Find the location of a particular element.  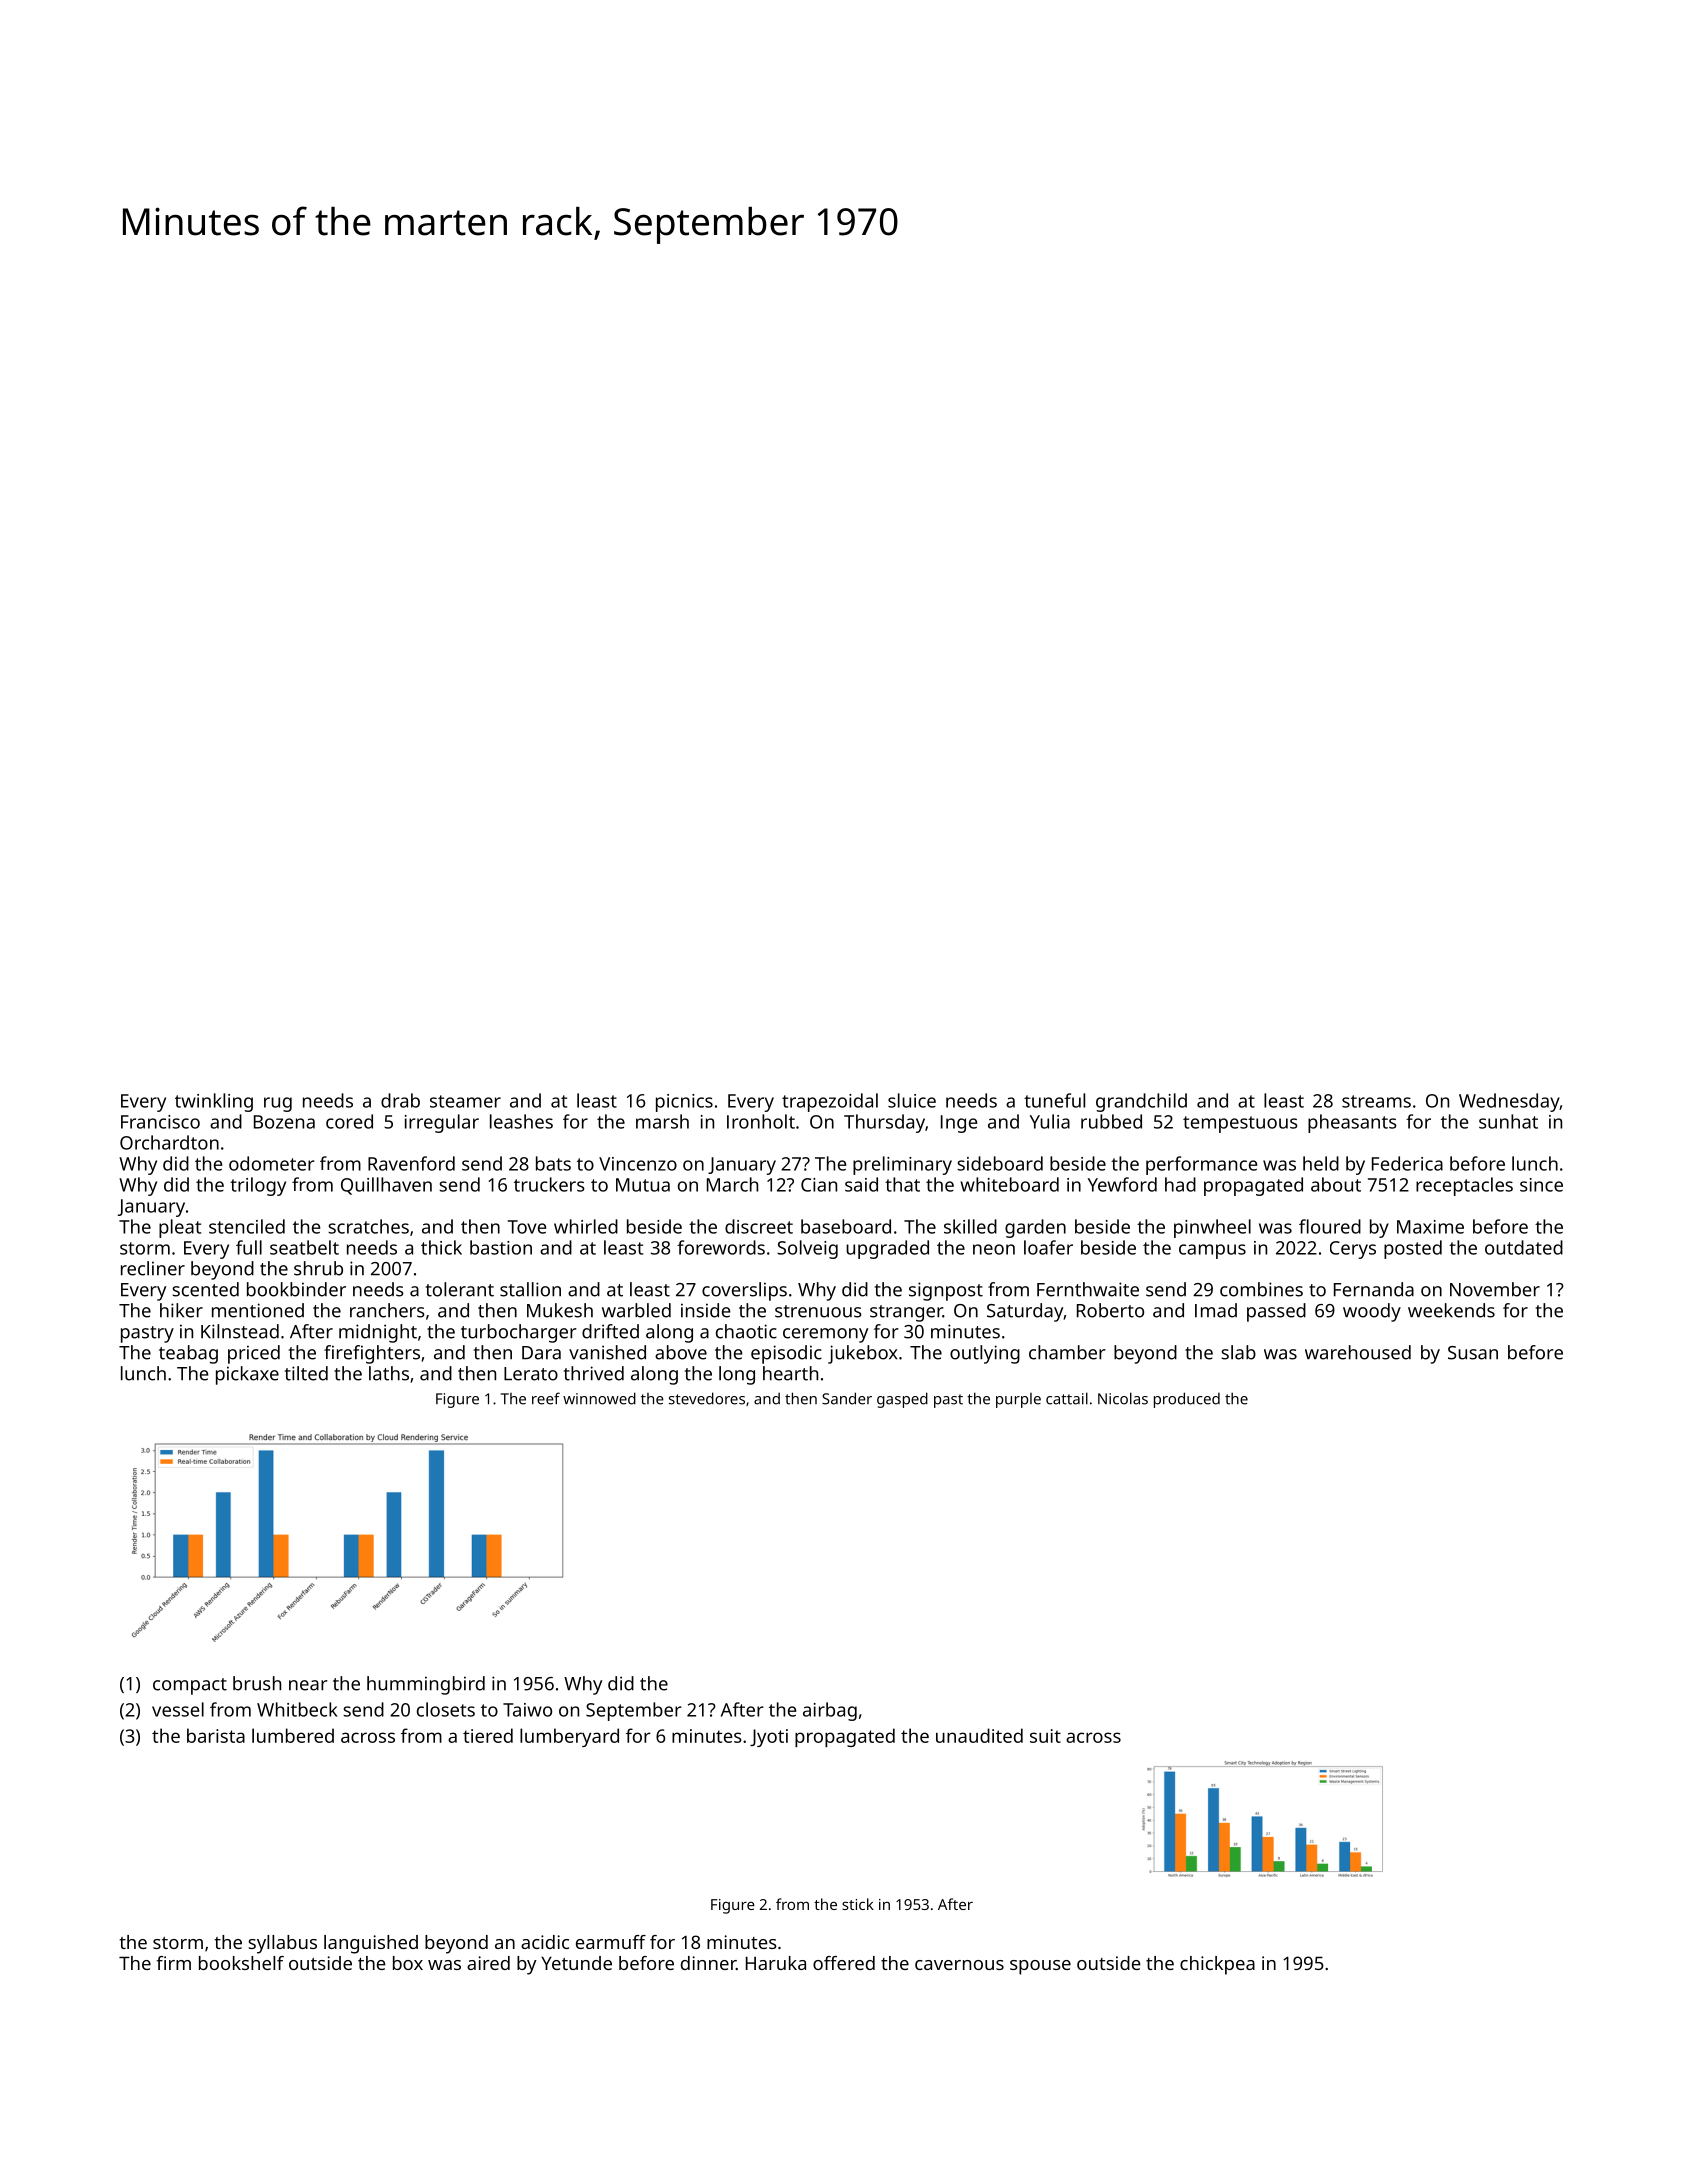

compact is located at coordinates (190, 1686).
